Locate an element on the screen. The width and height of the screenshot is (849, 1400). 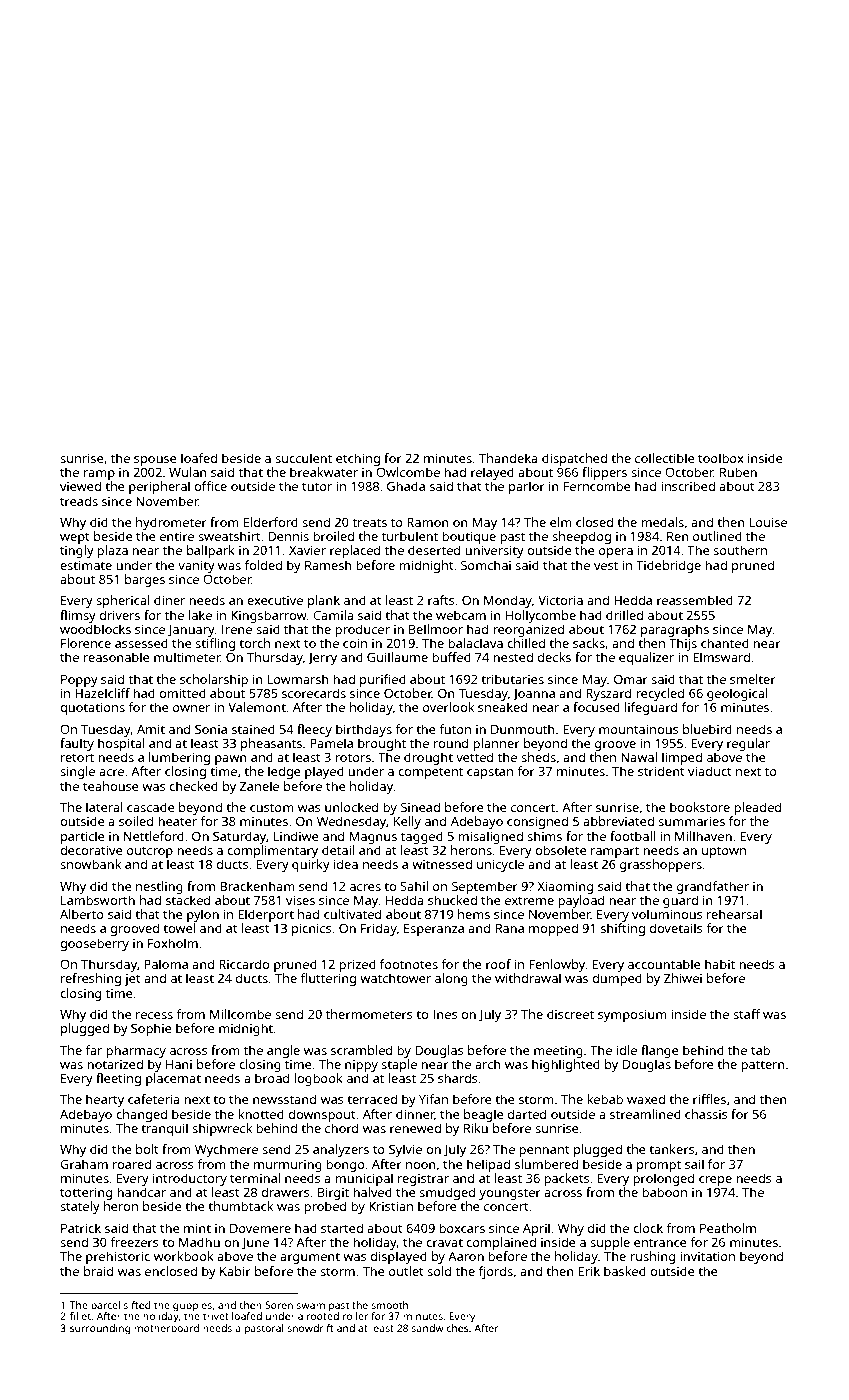
spouse is located at coordinates (155, 461).
